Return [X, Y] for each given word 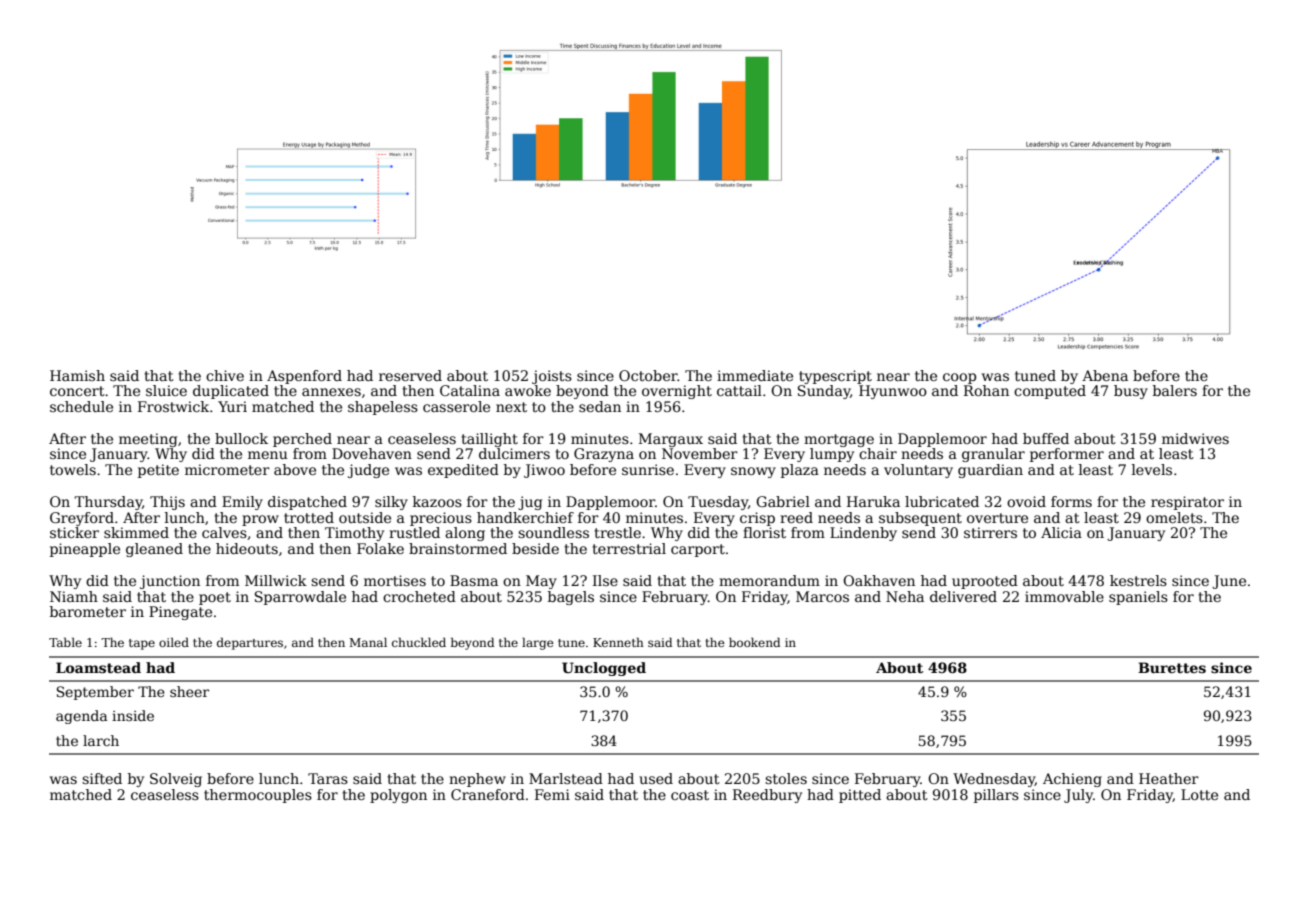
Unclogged [604, 669]
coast [690, 795]
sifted [102, 778]
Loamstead [98, 667]
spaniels [1138, 598]
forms [1071, 501]
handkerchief [525, 517]
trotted [309, 517]
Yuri [232, 406]
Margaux [671, 440]
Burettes [1172, 667]
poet [215, 598]
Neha [905, 596]
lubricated [942, 501]
